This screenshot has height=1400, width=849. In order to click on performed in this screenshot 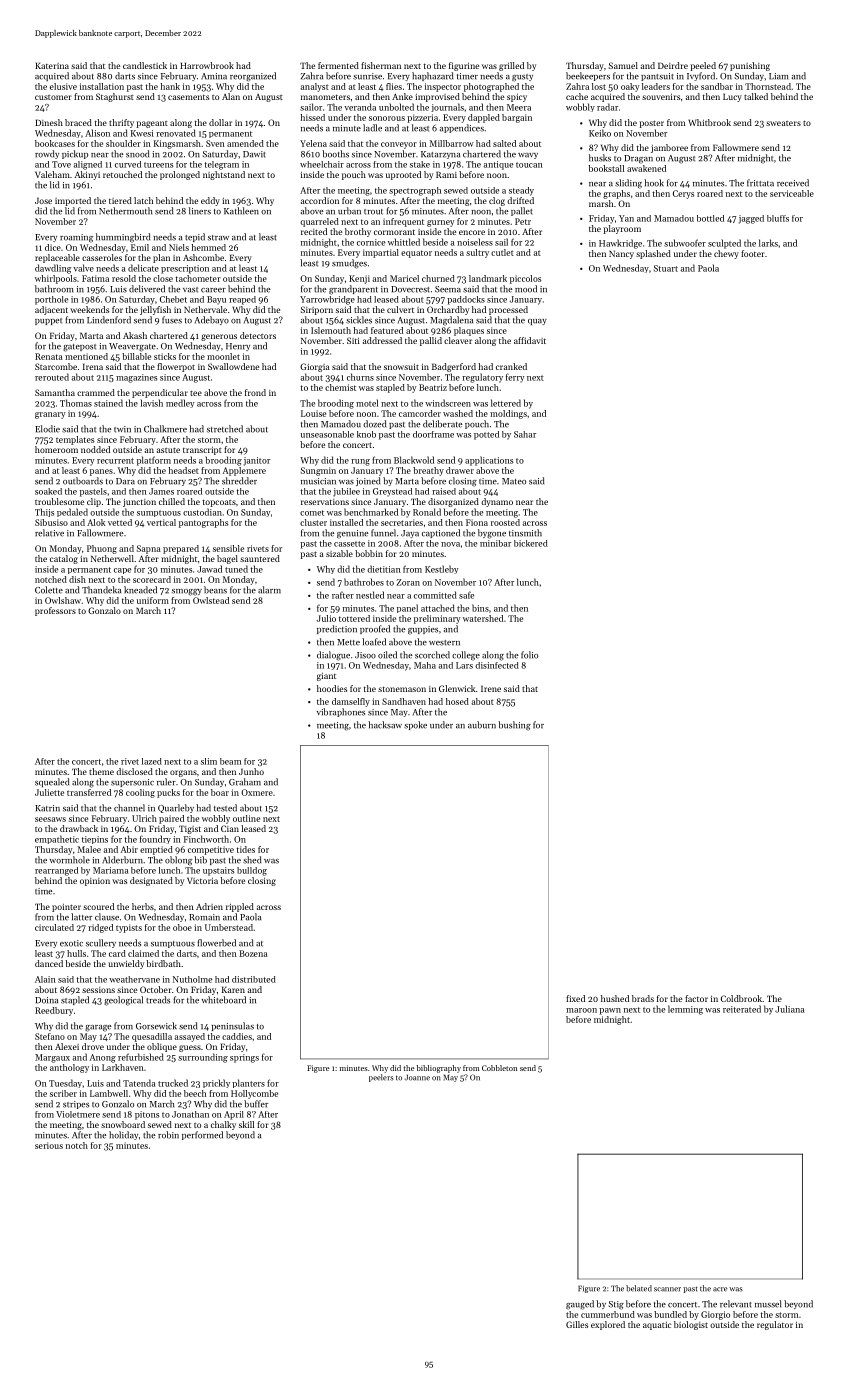, I will do `click(202, 1135)`.
